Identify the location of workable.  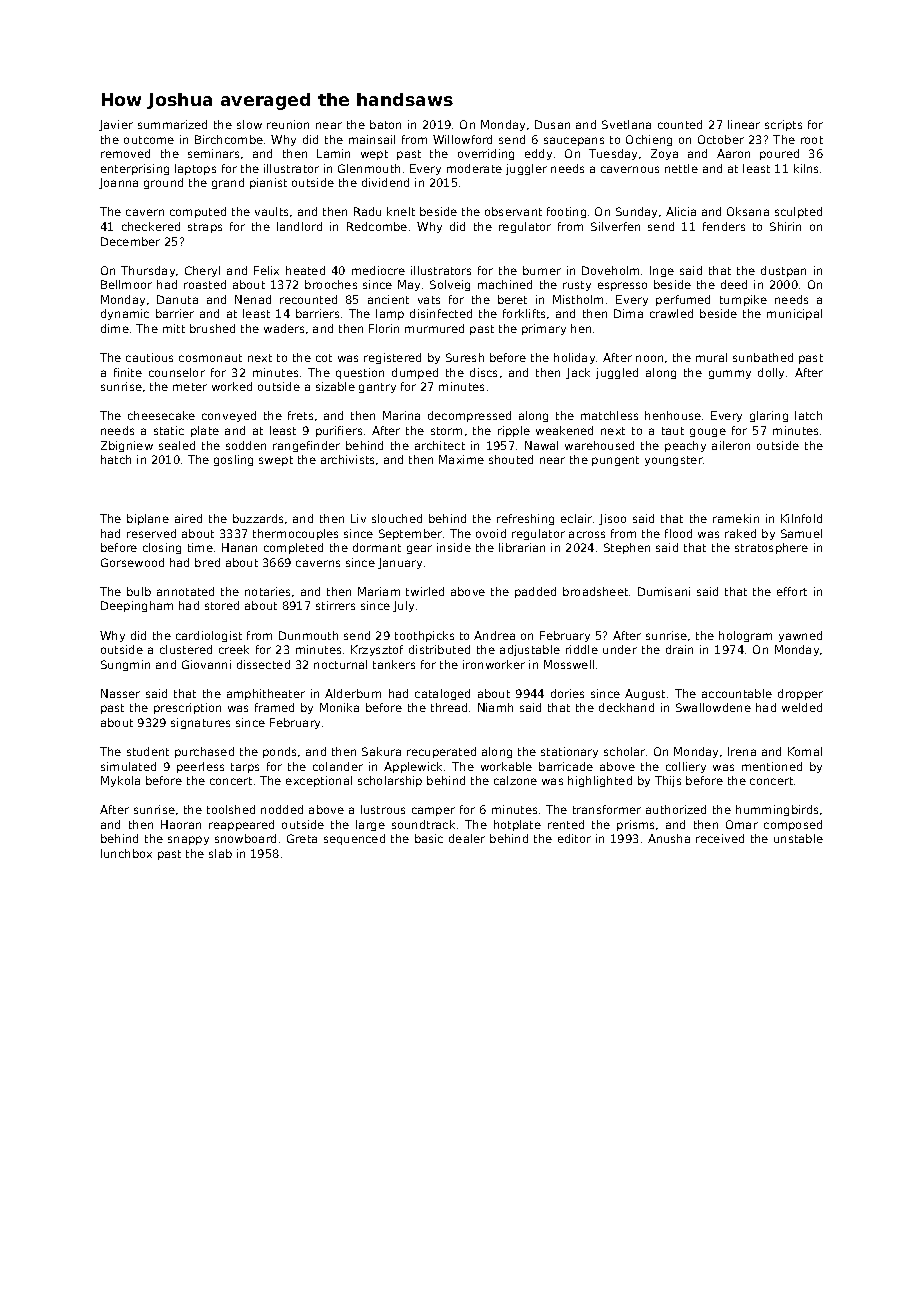
(506, 766).
